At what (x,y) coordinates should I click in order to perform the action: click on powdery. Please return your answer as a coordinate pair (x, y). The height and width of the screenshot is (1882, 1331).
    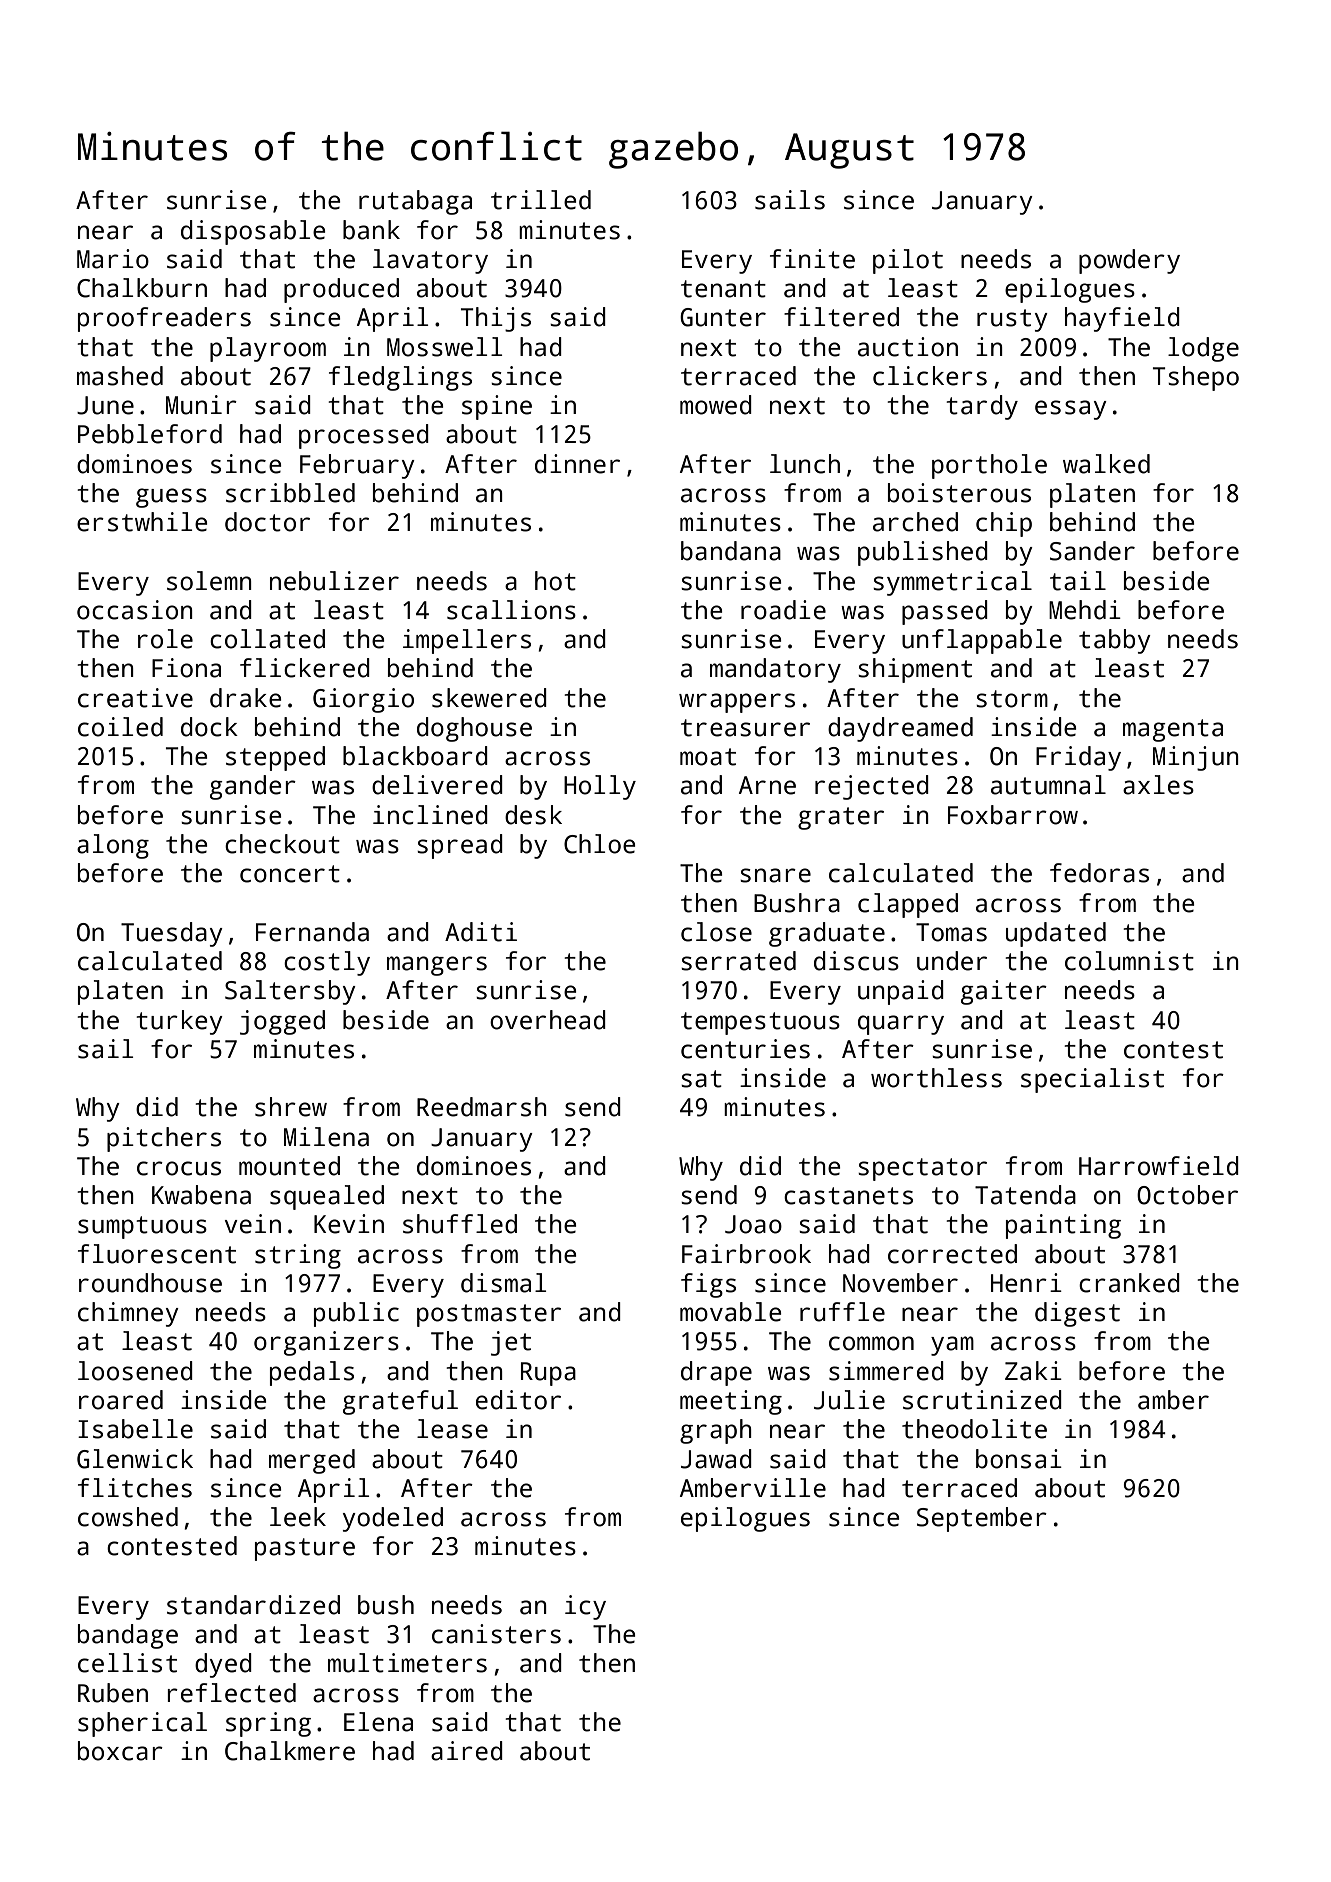
    Looking at the image, I should click on (1129, 261).
